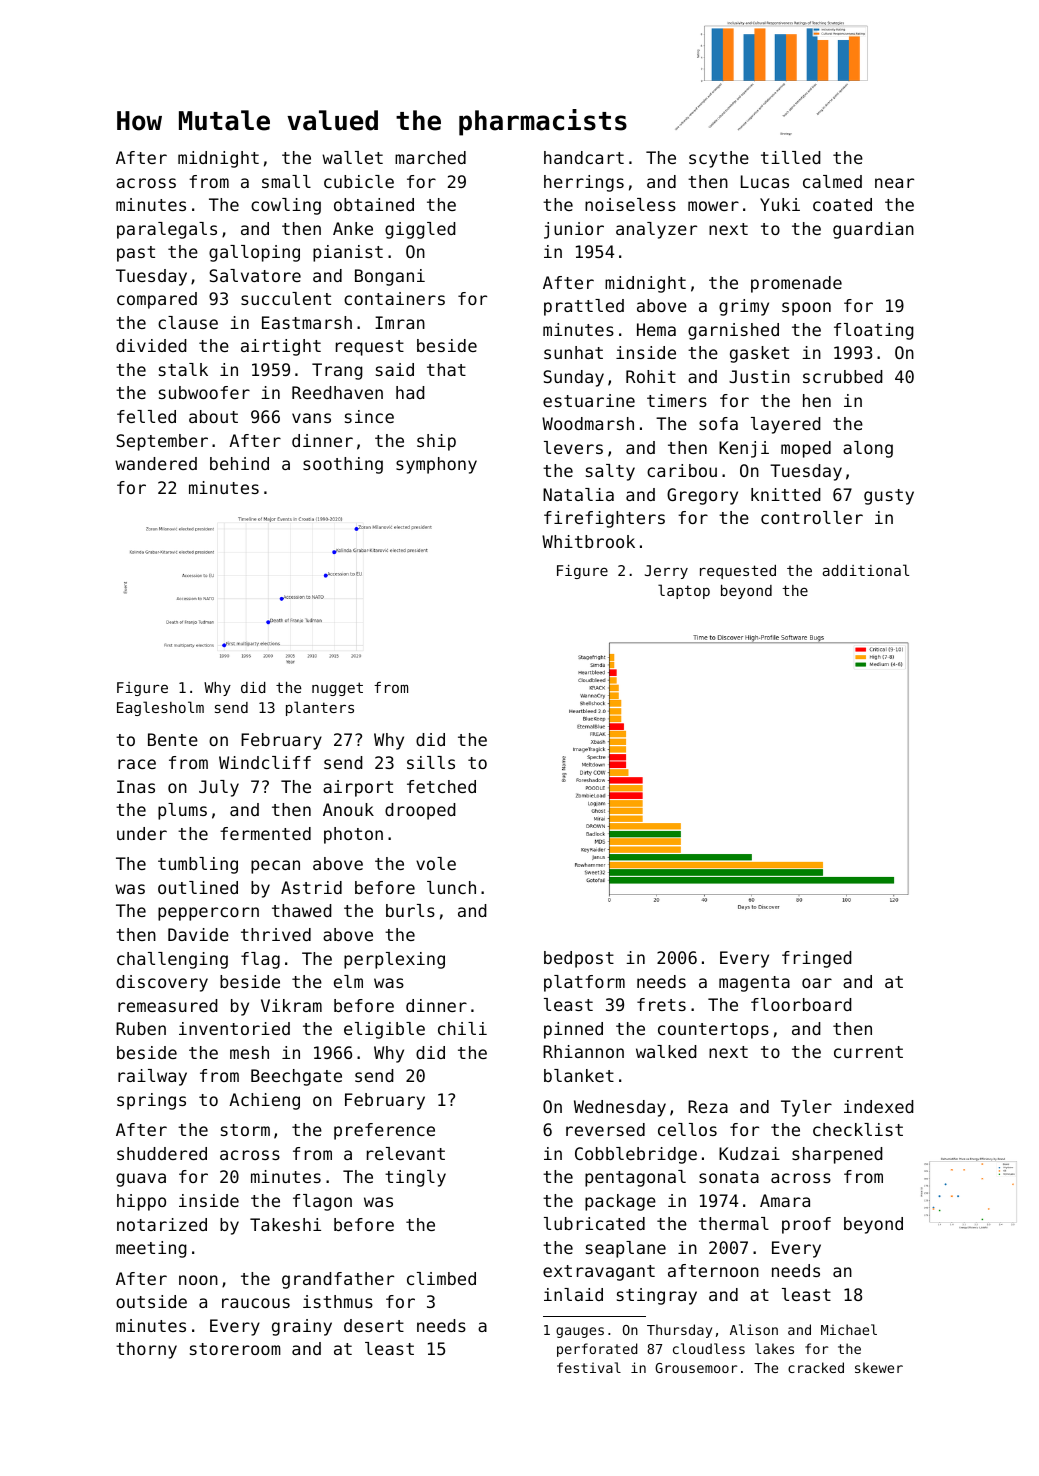  Describe the element at coordinates (410, 910) in the screenshot. I see `burls` at that location.
